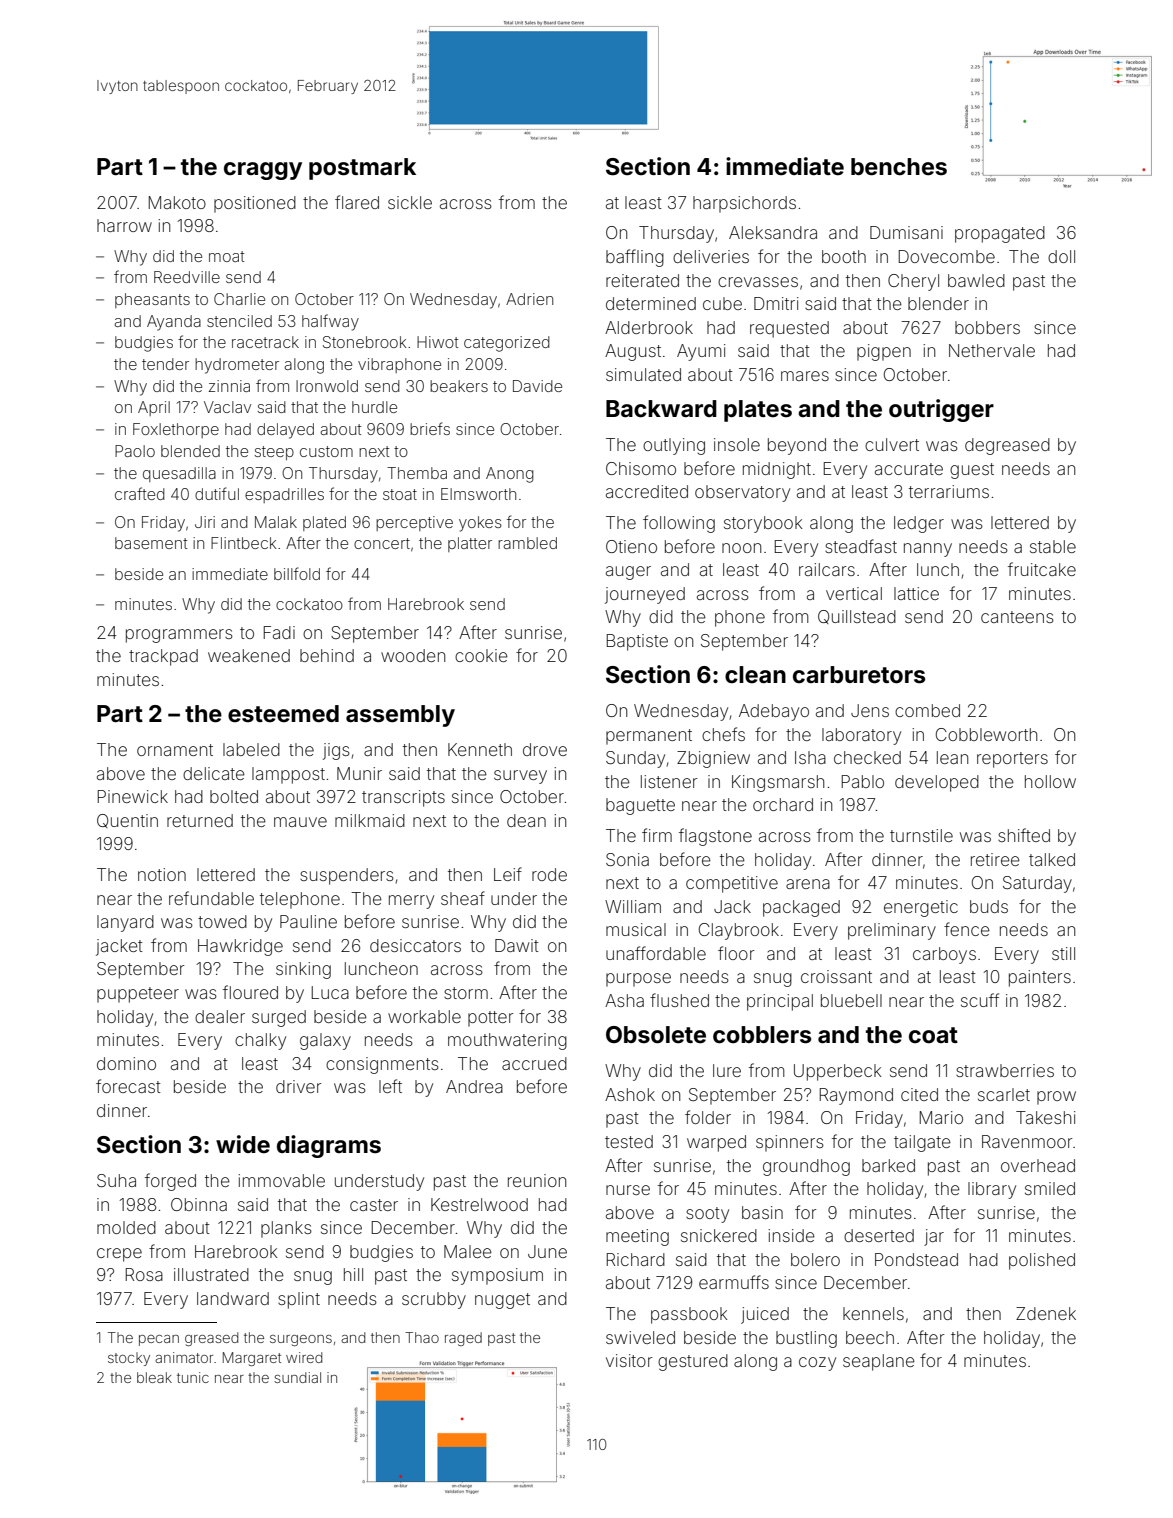 This screenshot has width=1173, height=1518. I want to click on Nethervale, so click(992, 350).
